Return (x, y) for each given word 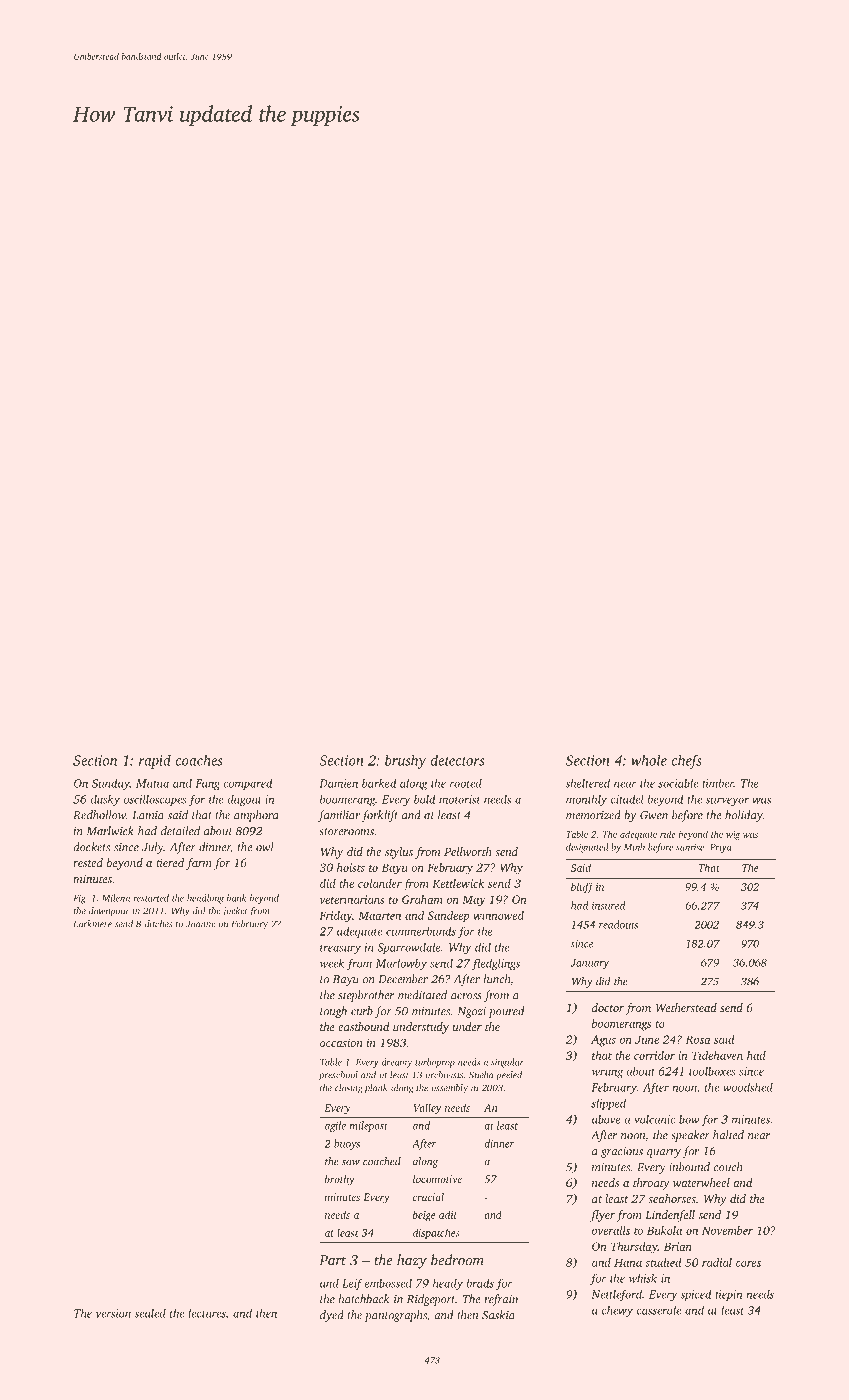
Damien (338, 783)
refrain (501, 1300)
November (727, 1230)
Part (332, 1260)
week (332, 963)
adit (448, 1214)
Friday (335, 917)
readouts (618, 924)
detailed (180, 831)
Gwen (654, 815)
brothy (340, 1180)
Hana (628, 1262)
